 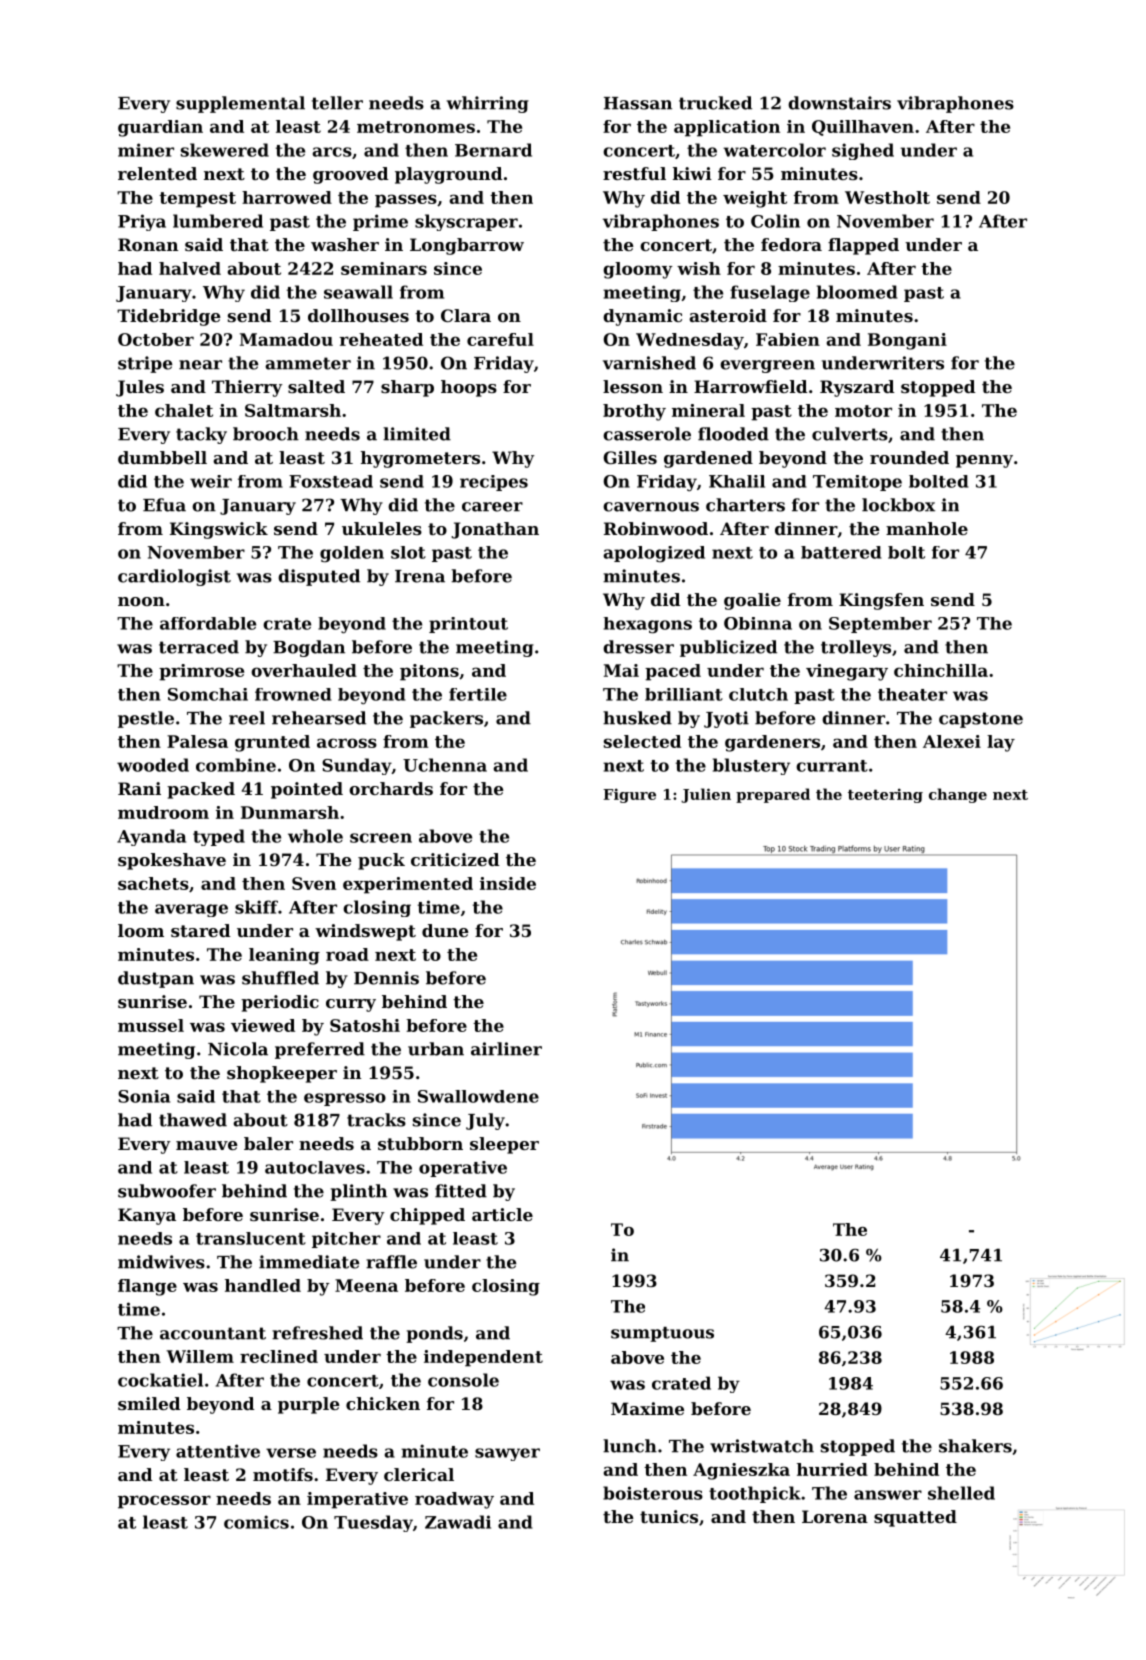 What do you see at coordinates (160, 128) in the screenshot?
I see `guardian` at bounding box center [160, 128].
